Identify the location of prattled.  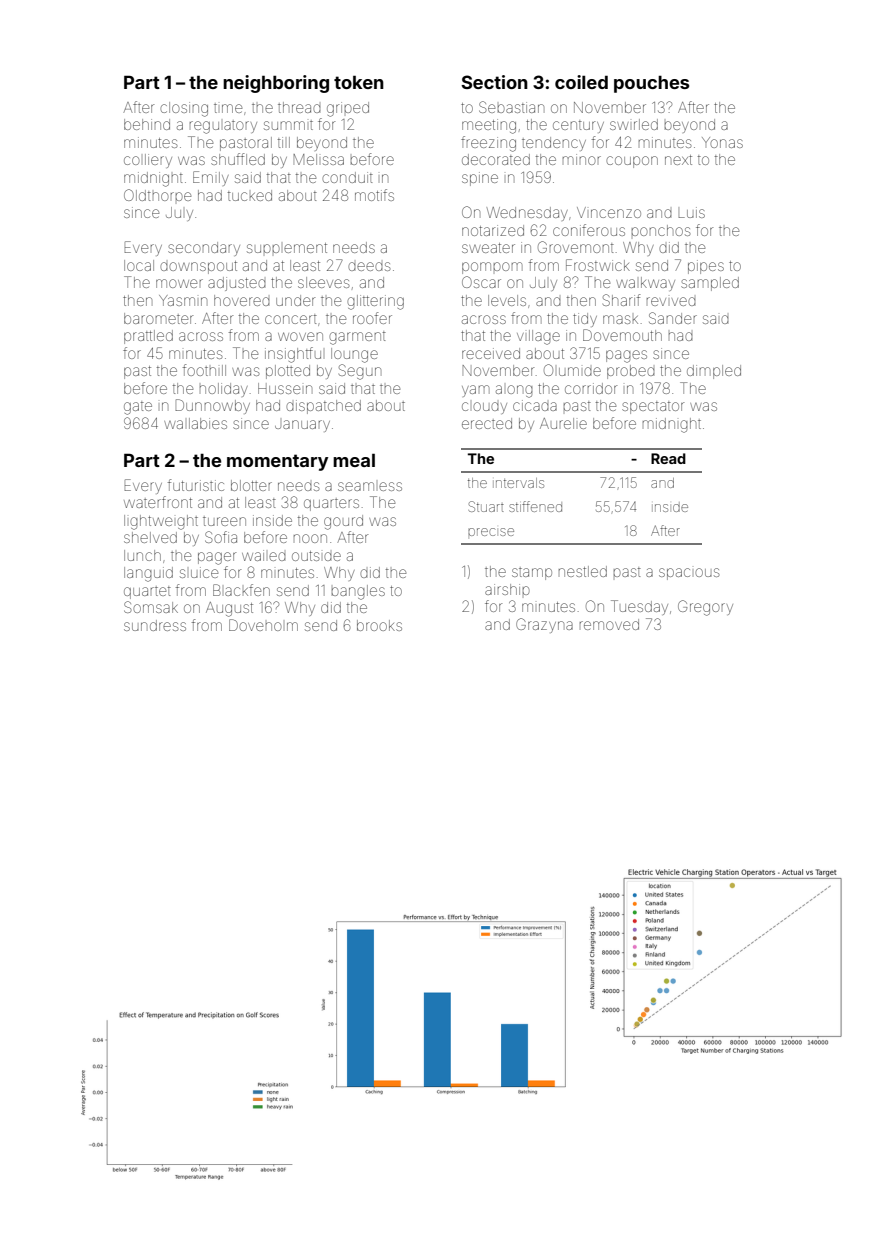
(148, 337).
